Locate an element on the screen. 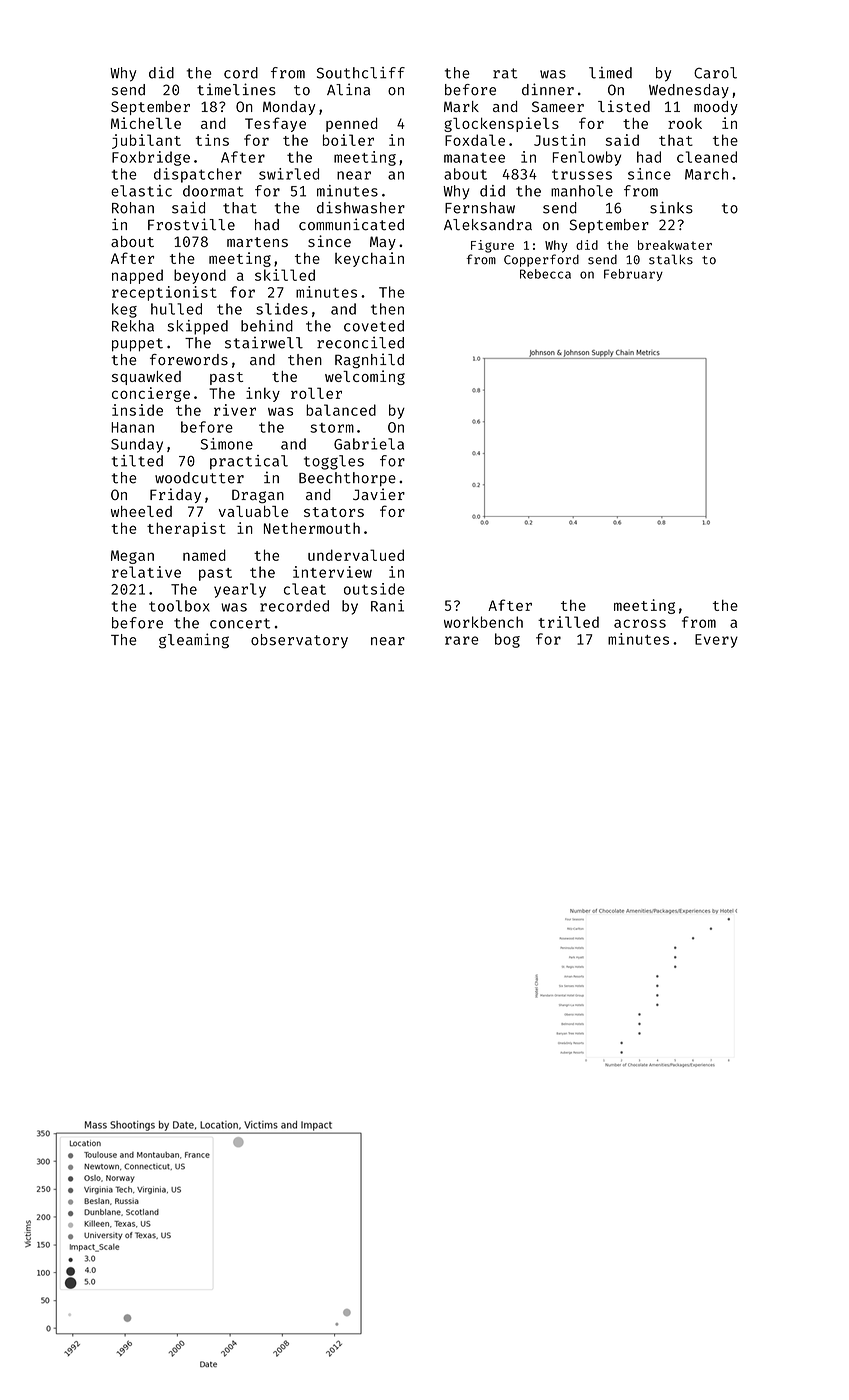 The height and width of the screenshot is (1400, 849). wheeled is located at coordinates (141, 511).
